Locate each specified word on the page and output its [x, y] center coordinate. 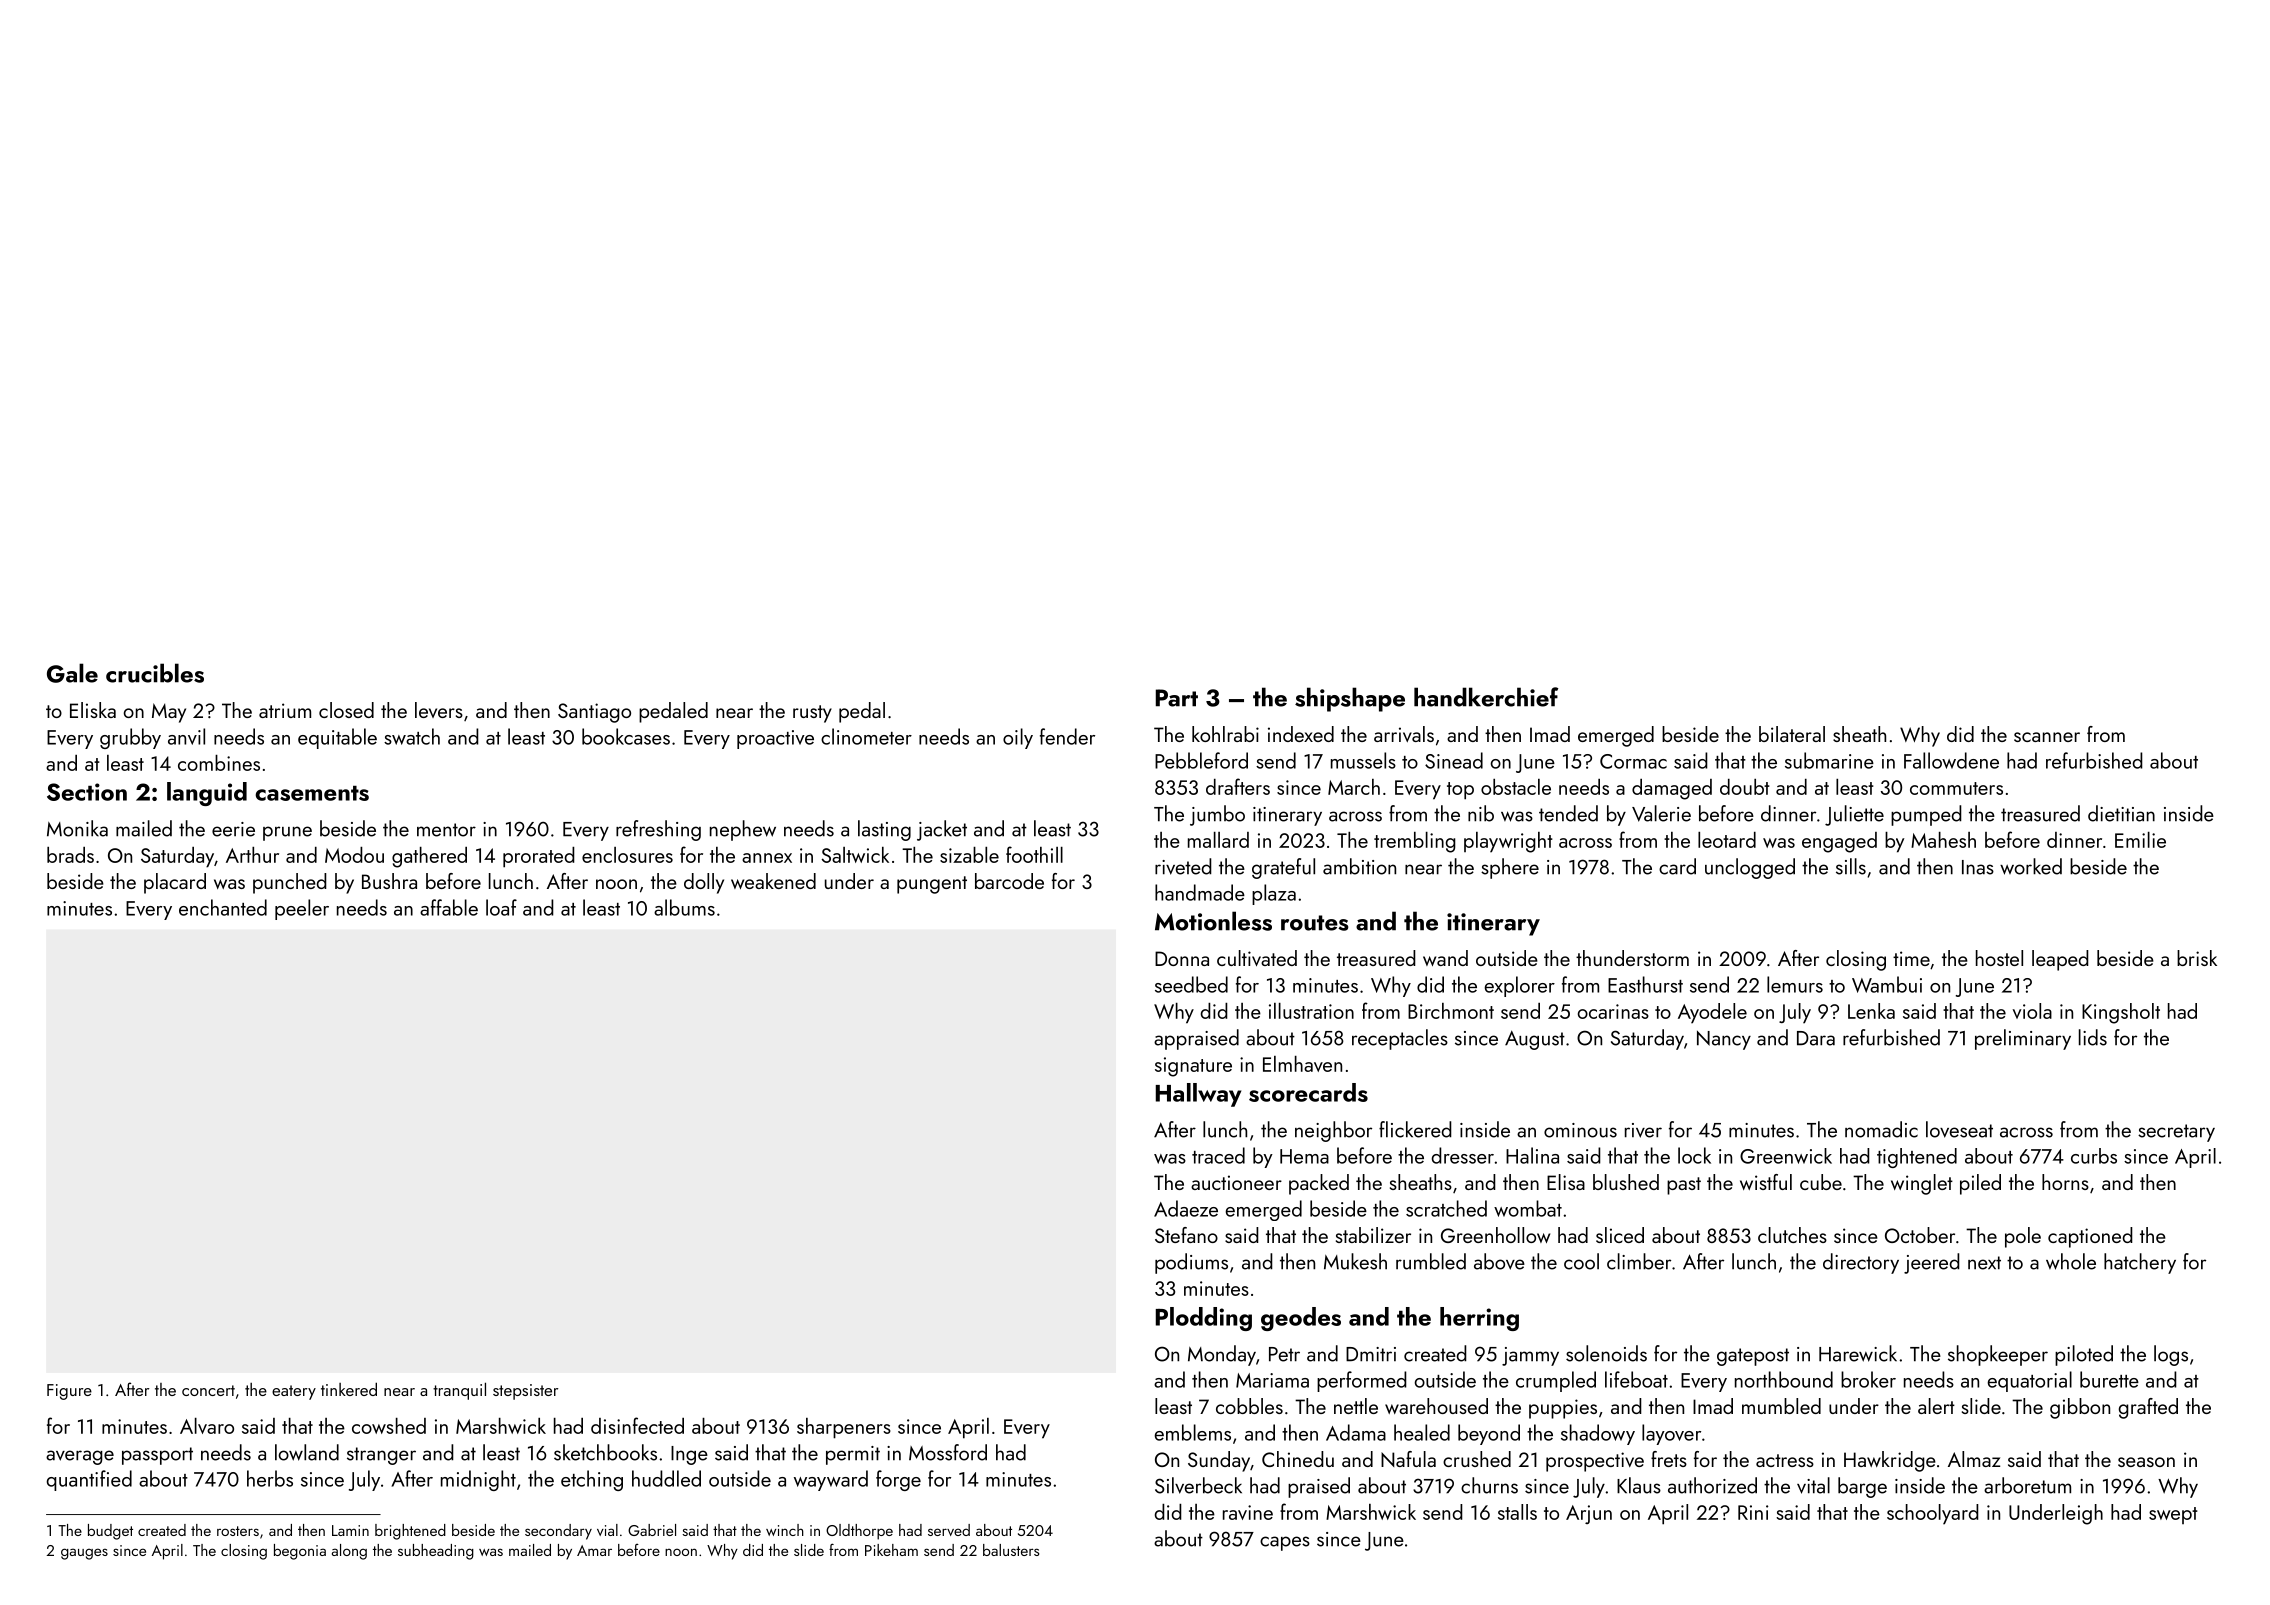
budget [110, 1532]
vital [1813, 1485]
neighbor [1333, 1131]
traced [1218, 1155]
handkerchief [1486, 697]
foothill [1034, 854]
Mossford [948, 1452]
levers [439, 710]
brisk [2197, 958]
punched [290, 883]
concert [208, 1390]
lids [2093, 1037]
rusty [812, 714]
